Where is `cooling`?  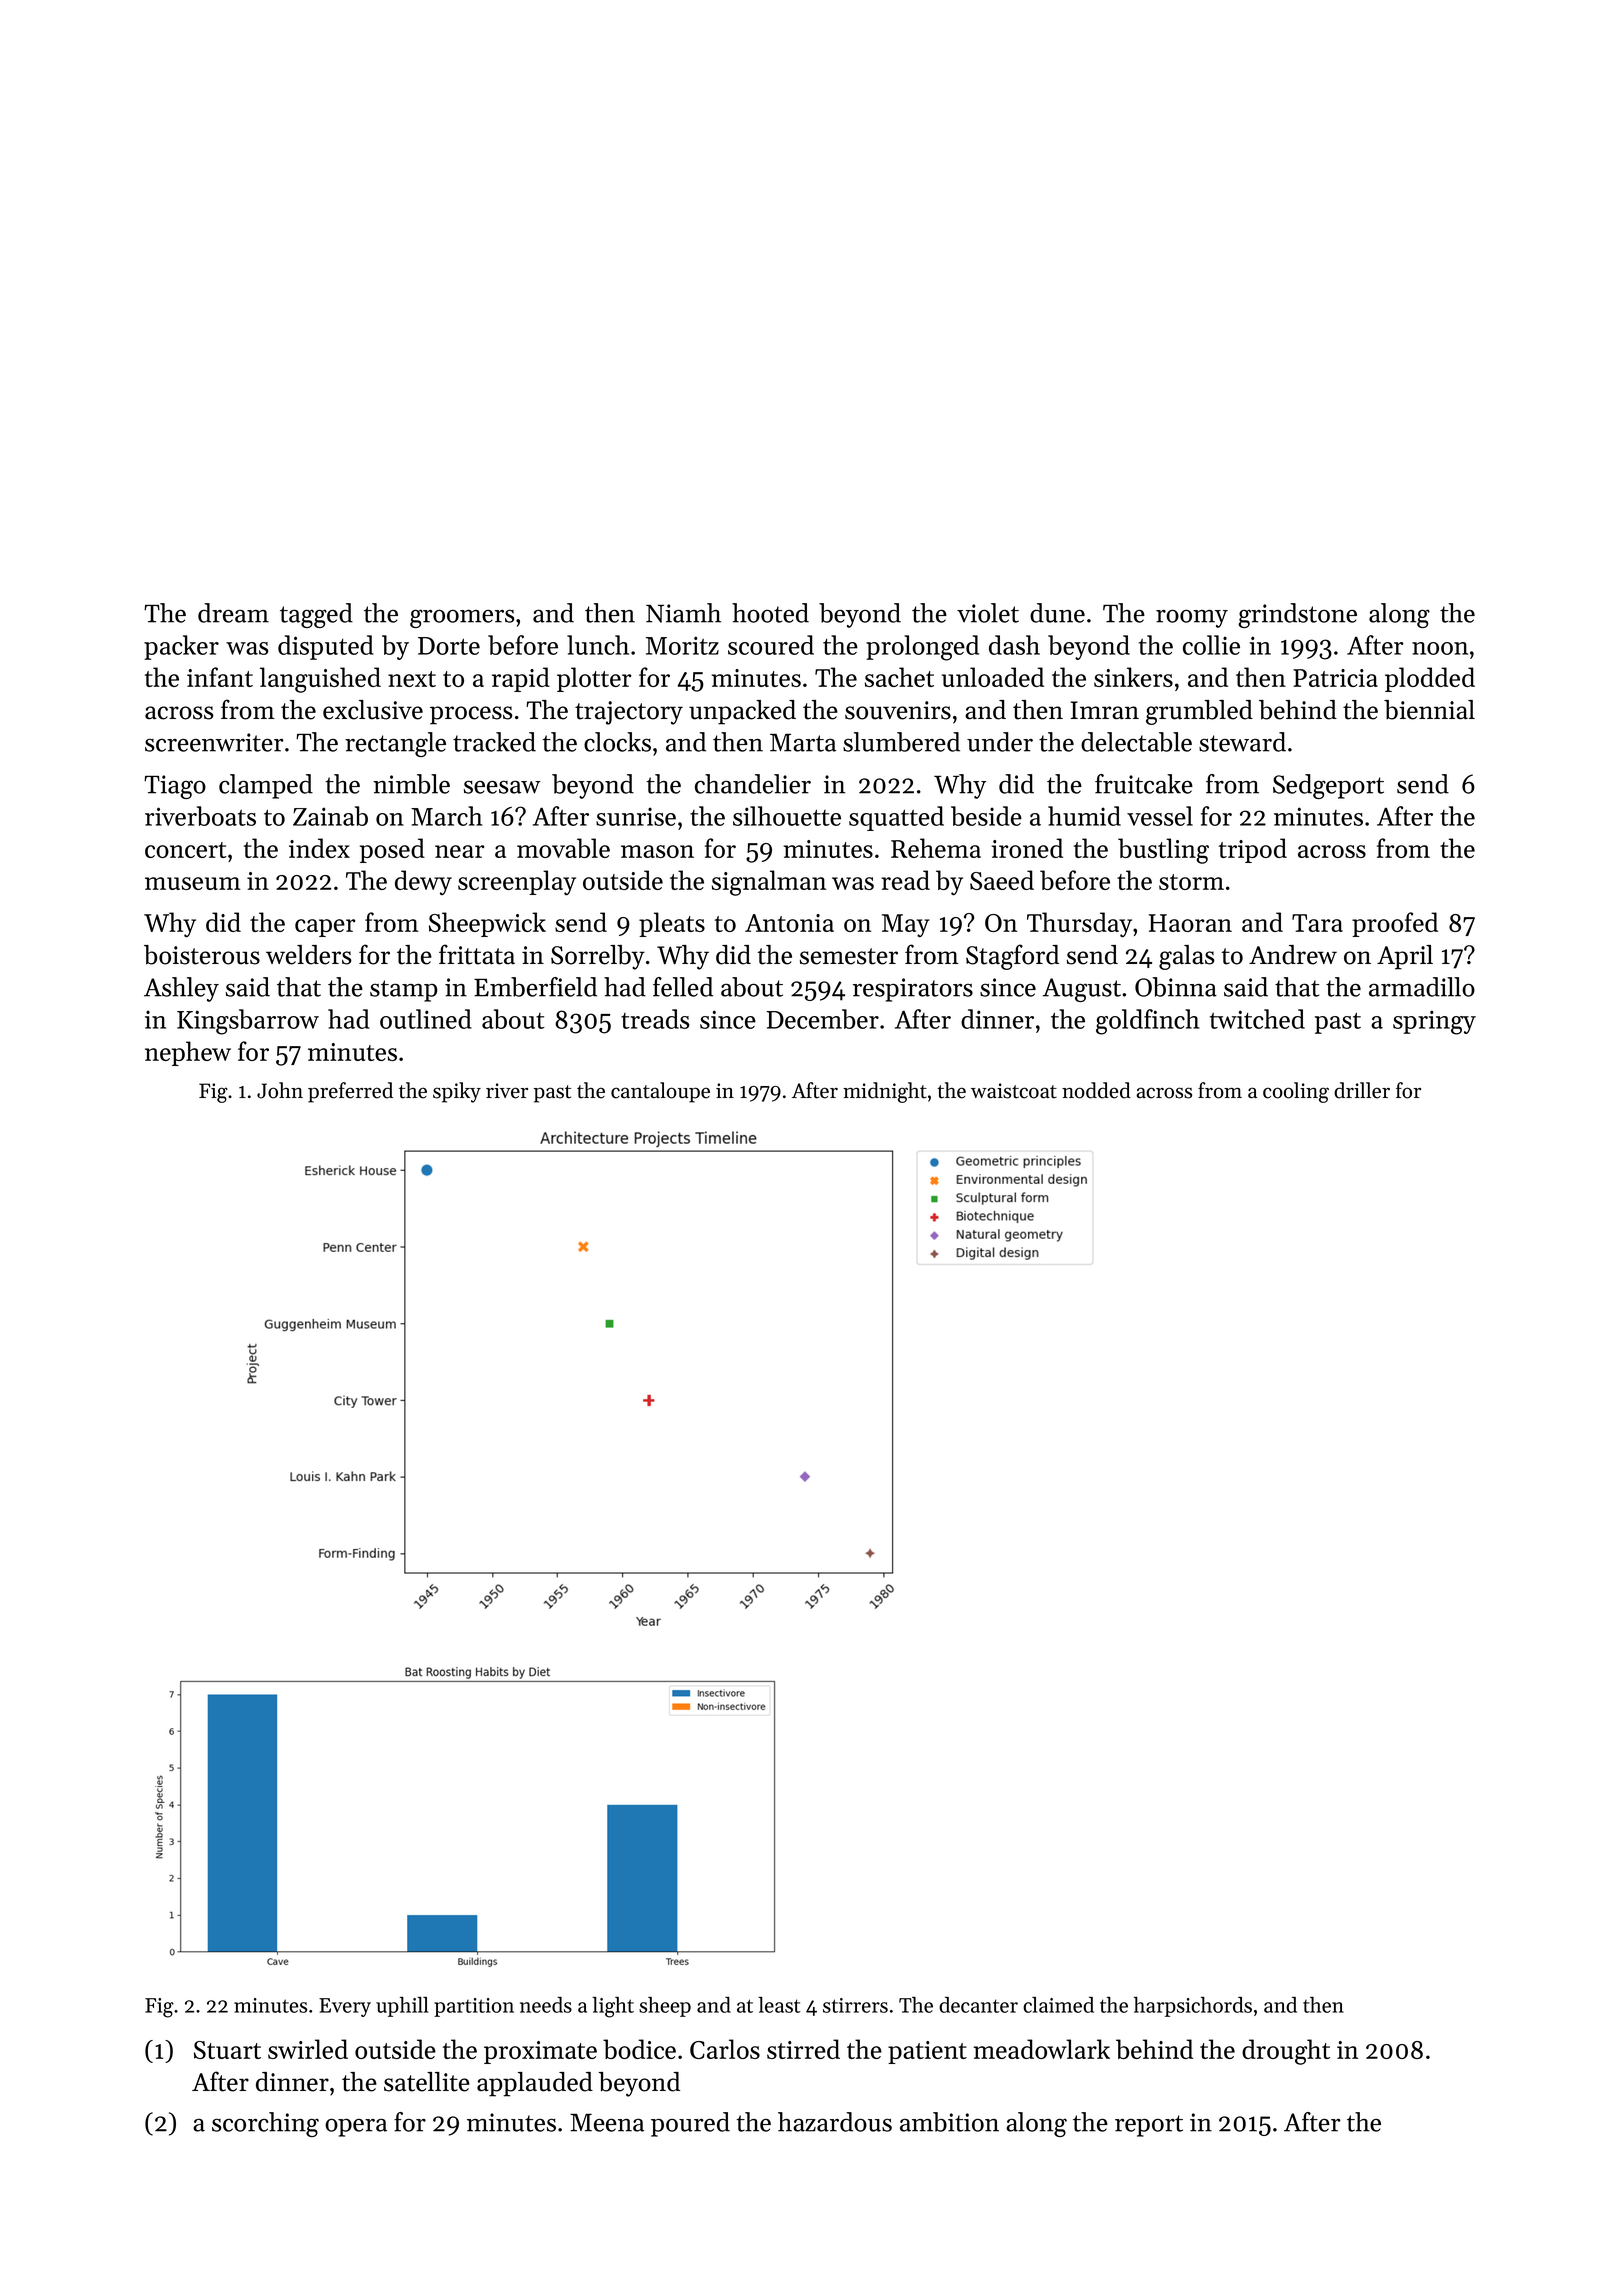
cooling is located at coordinates (1296, 1092).
